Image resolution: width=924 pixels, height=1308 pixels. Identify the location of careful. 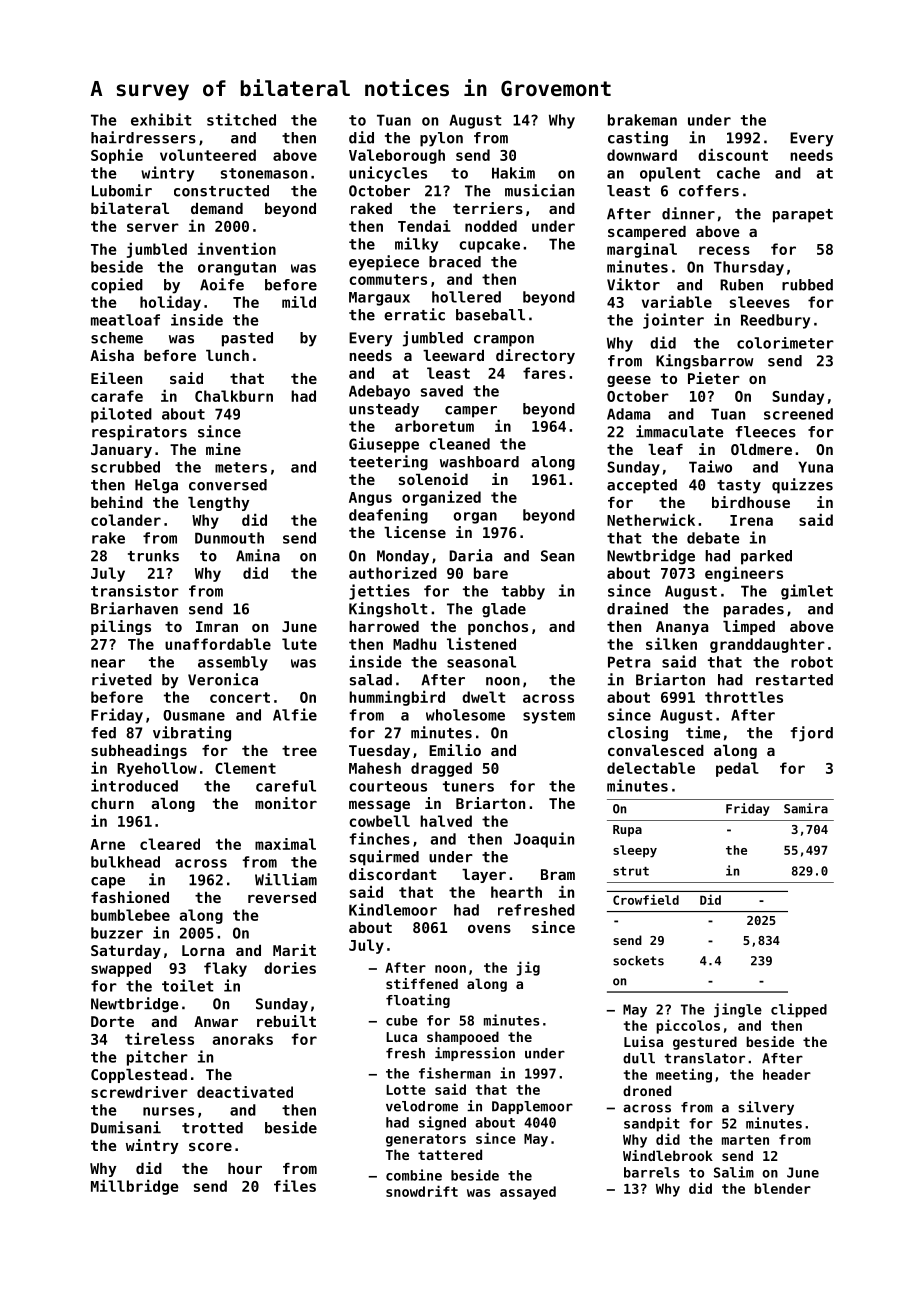
(286, 786).
